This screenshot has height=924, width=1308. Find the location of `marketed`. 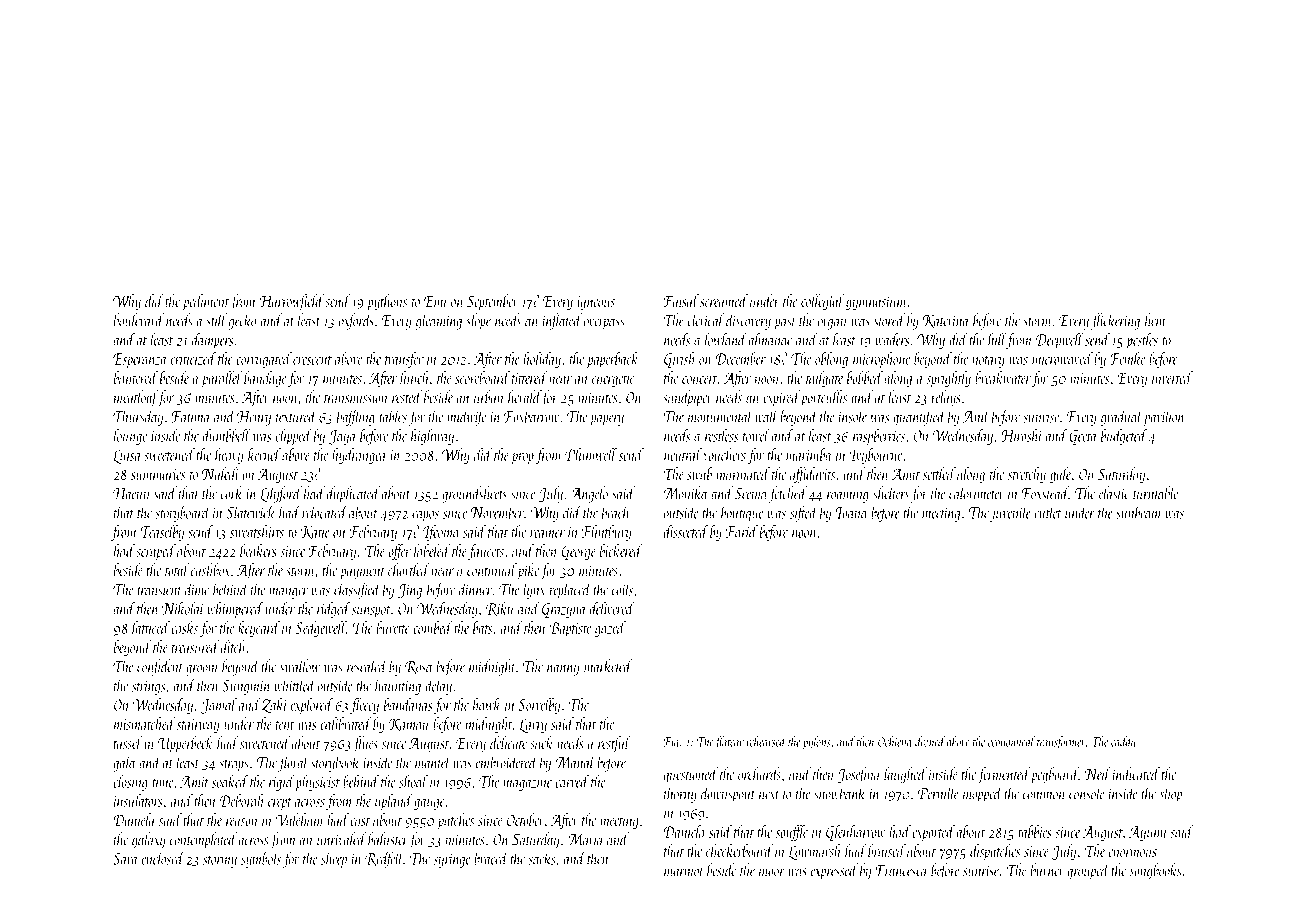

marketed is located at coordinates (608, 666).
